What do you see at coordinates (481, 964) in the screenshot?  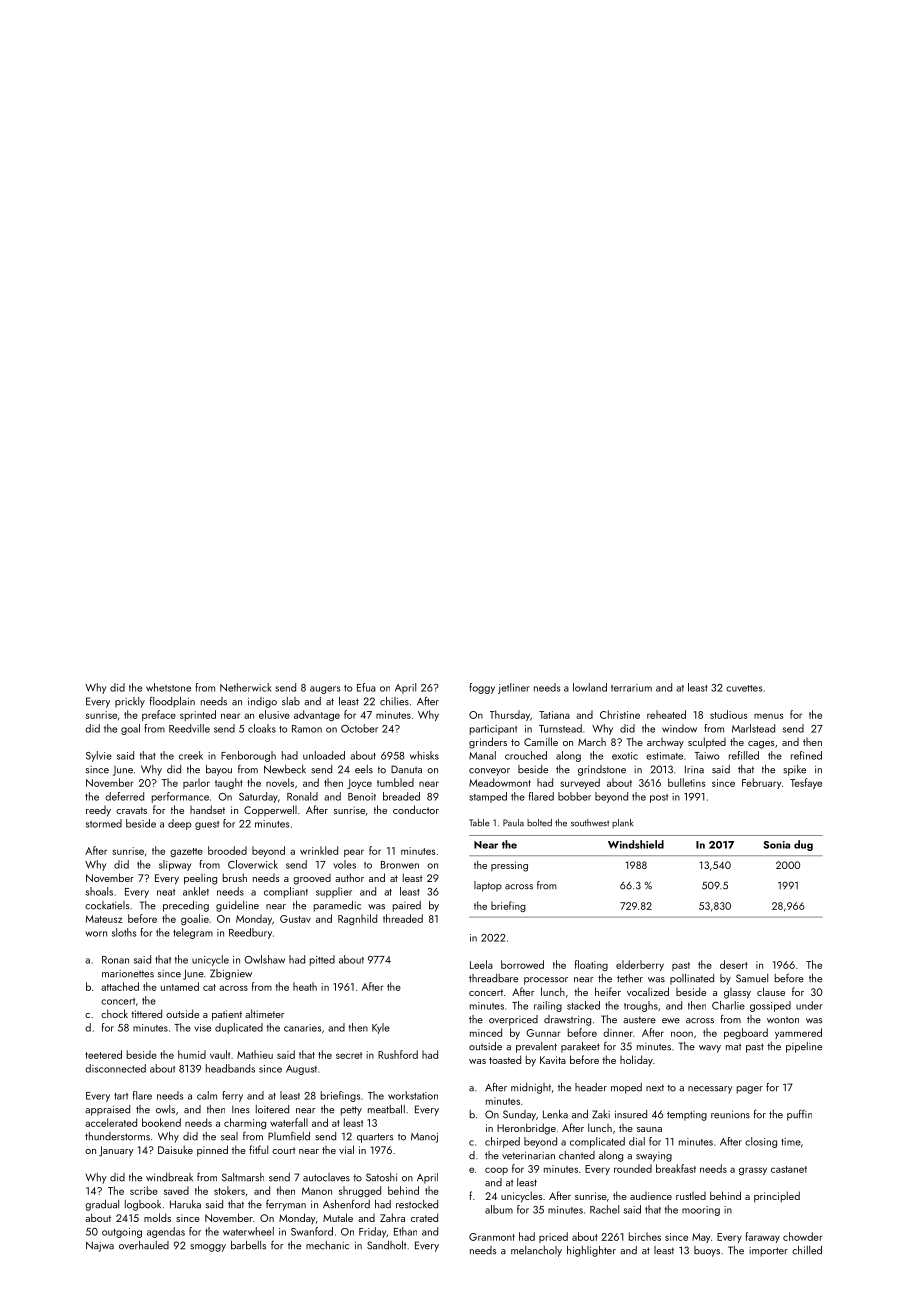 I see `Leela` at bounding box center [481, 964].
